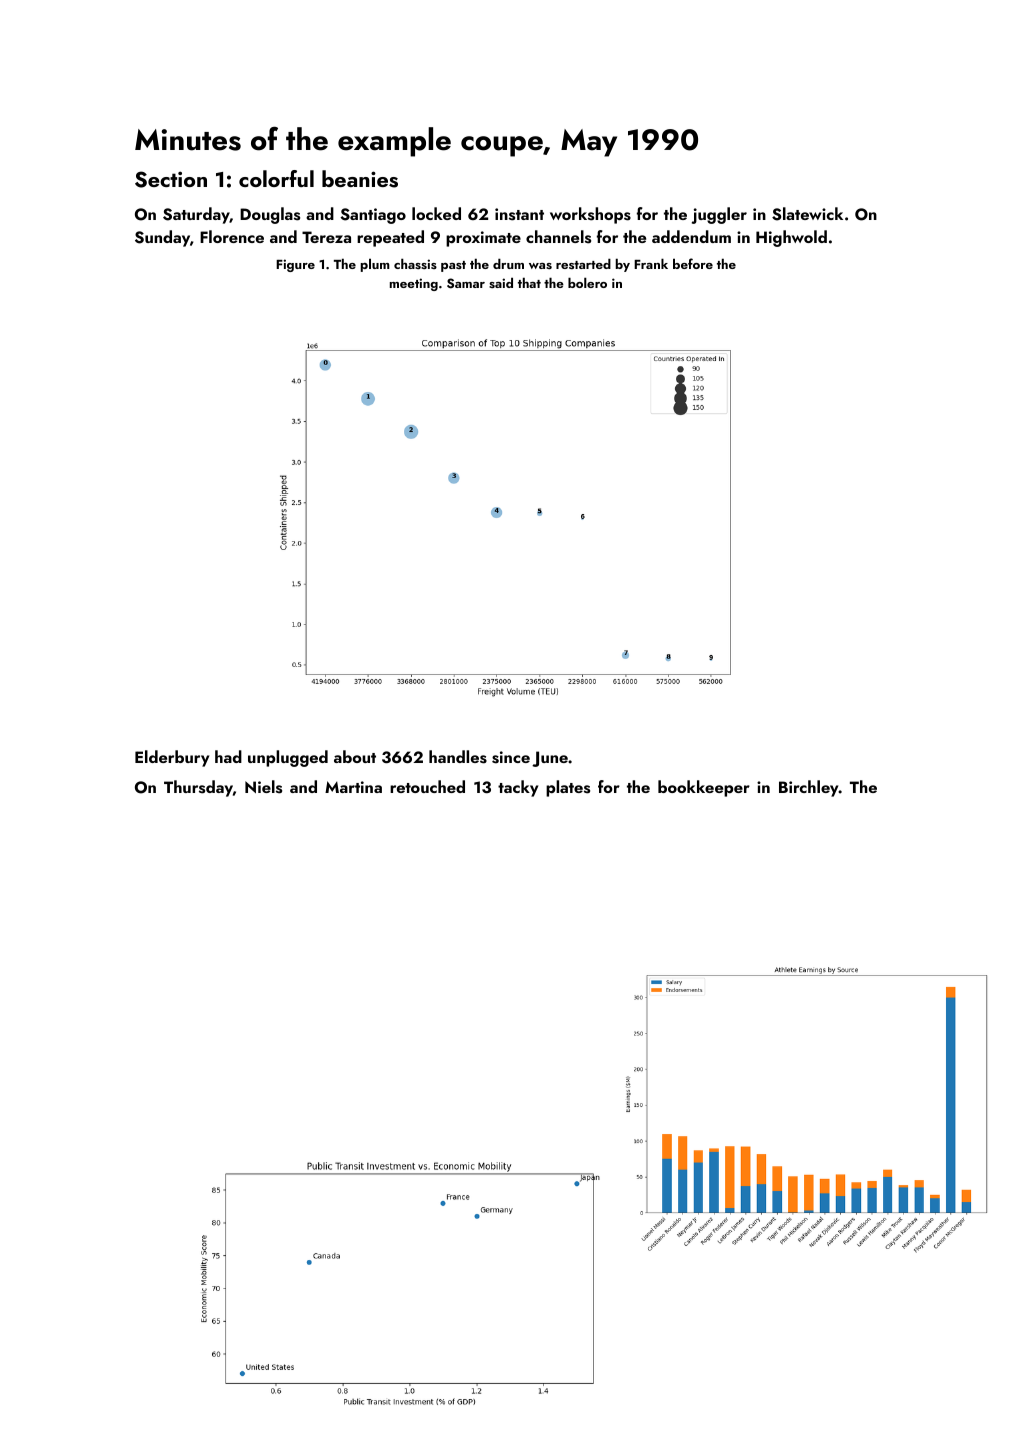 Image resolution: width=1012 pixels, height=1438 pixels. Describe the element at coordinates (529, 282) in the screenshot. I see `that` at that location.
